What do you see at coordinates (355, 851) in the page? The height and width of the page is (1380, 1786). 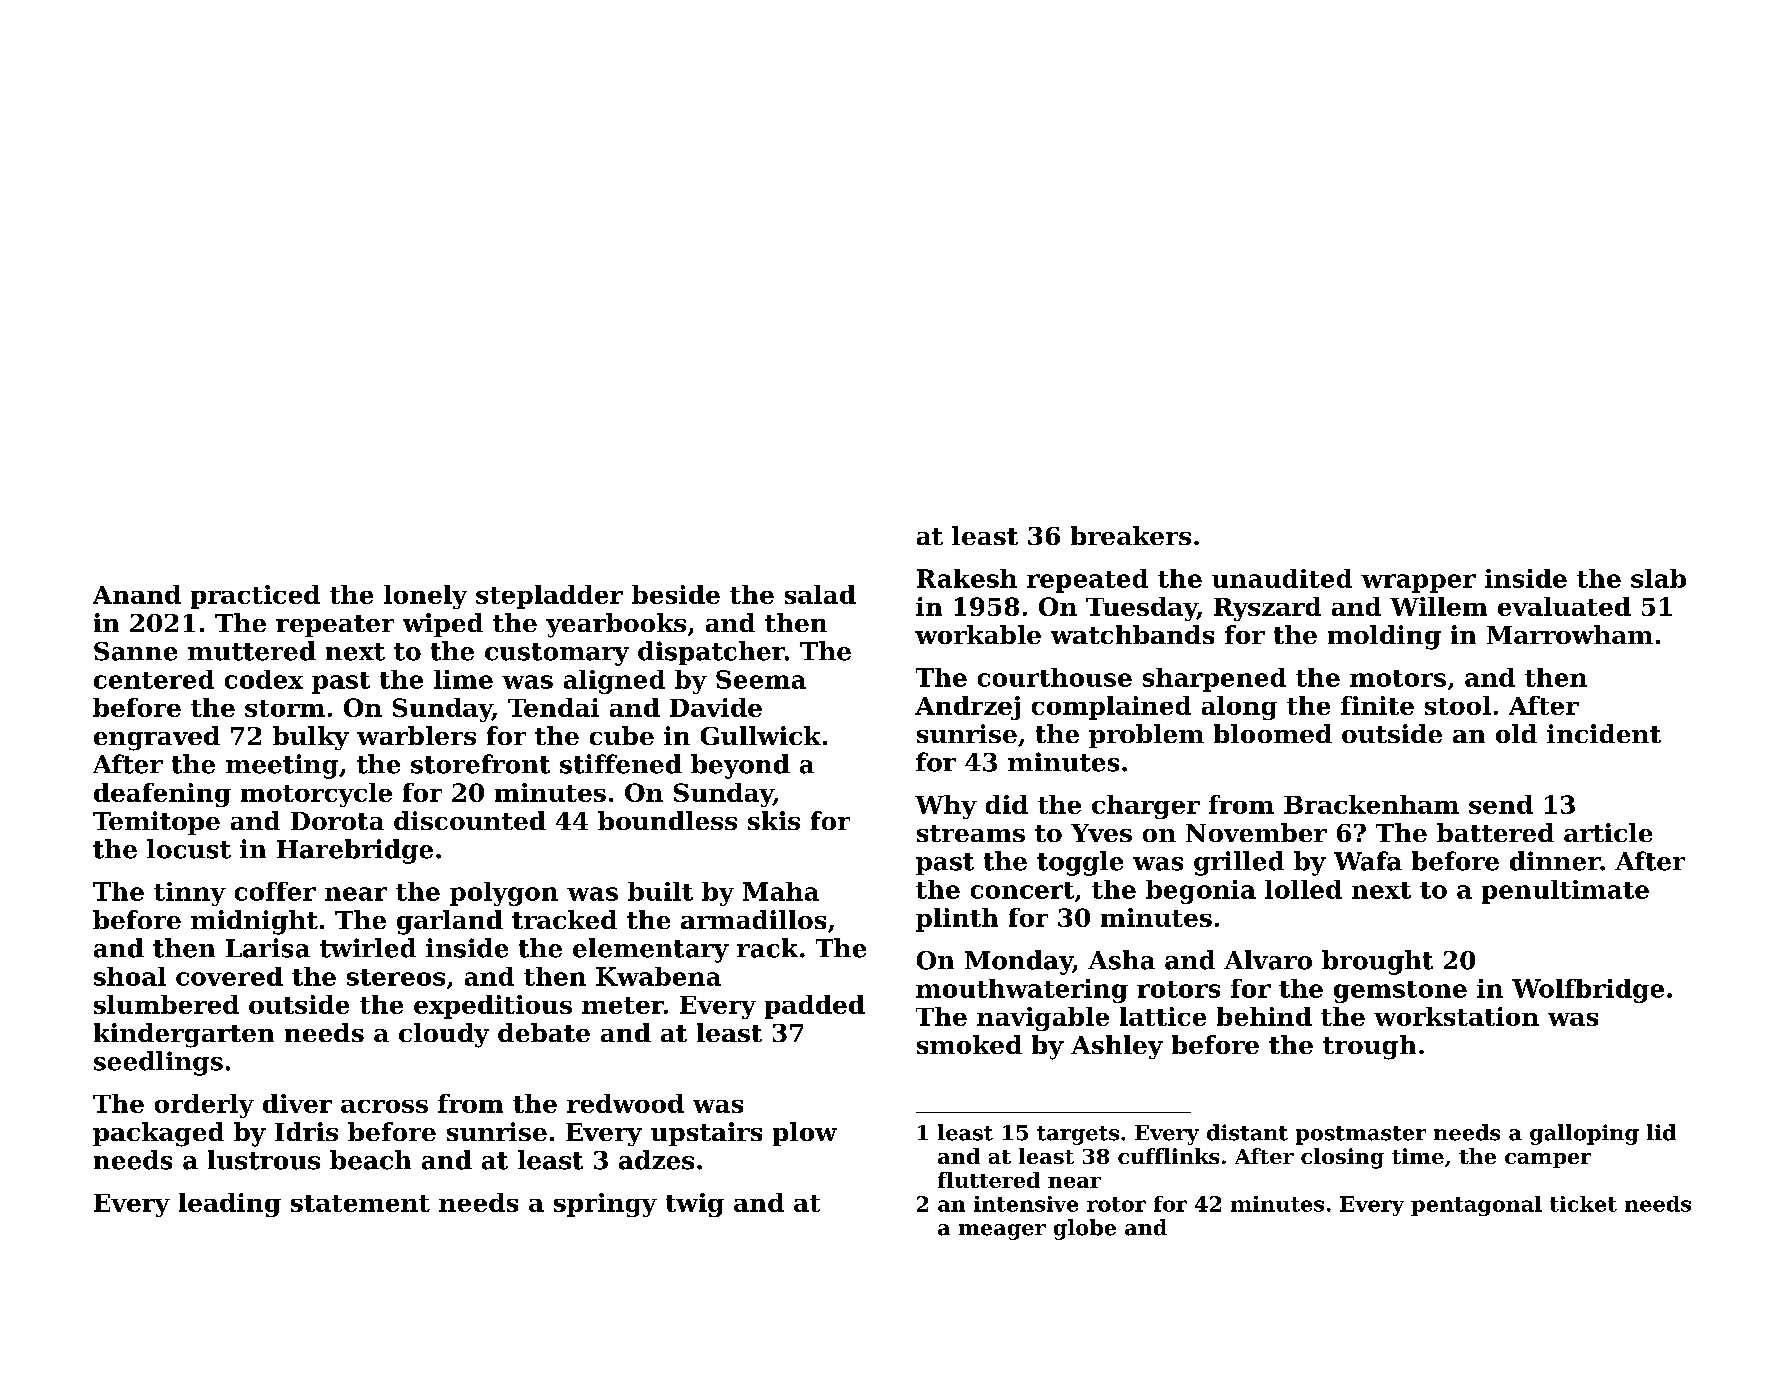 I see `Harebridge` at bounding box center [355, 851].
